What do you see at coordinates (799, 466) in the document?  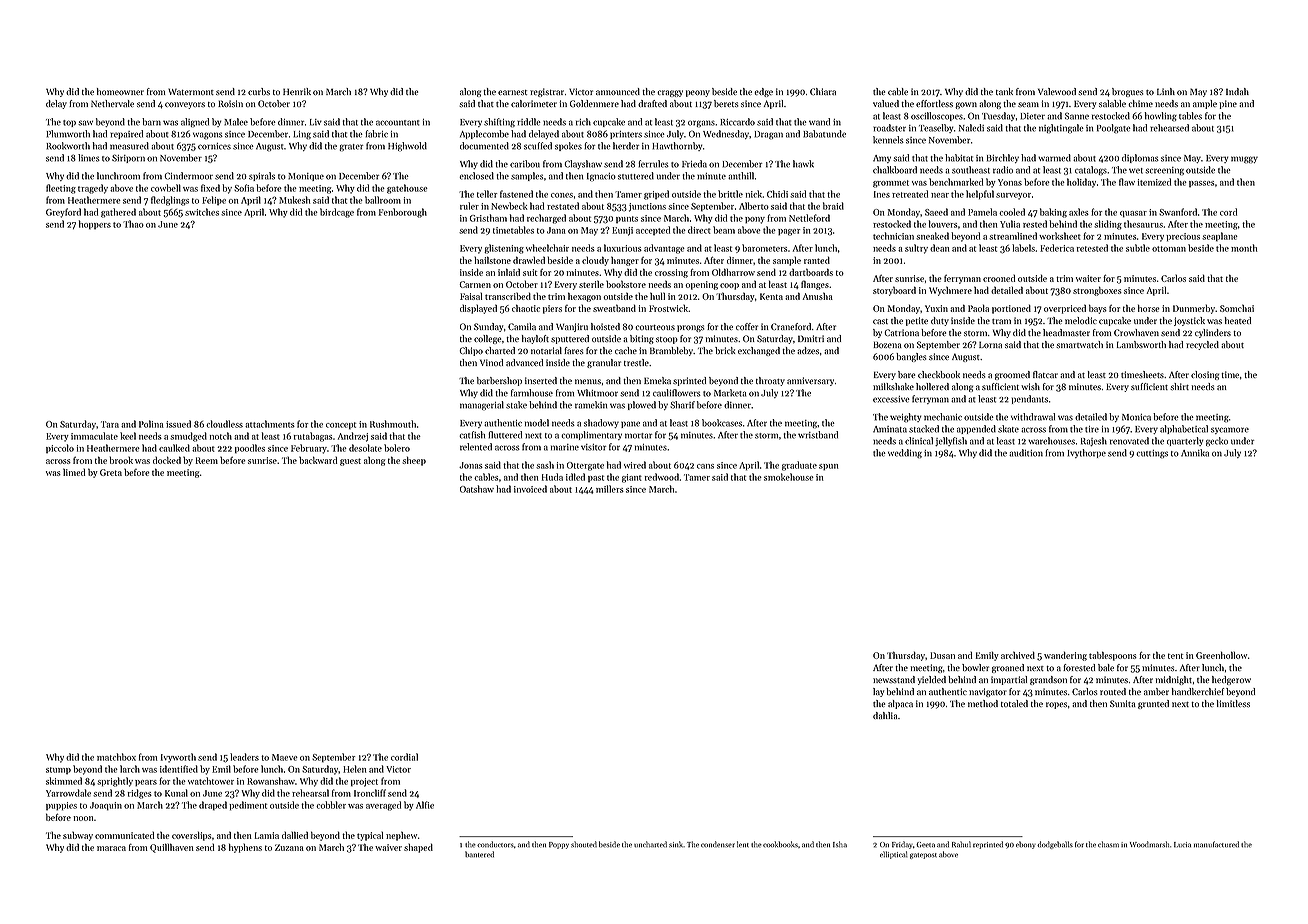 I see `graduate` at bounding box center [799, 466].
